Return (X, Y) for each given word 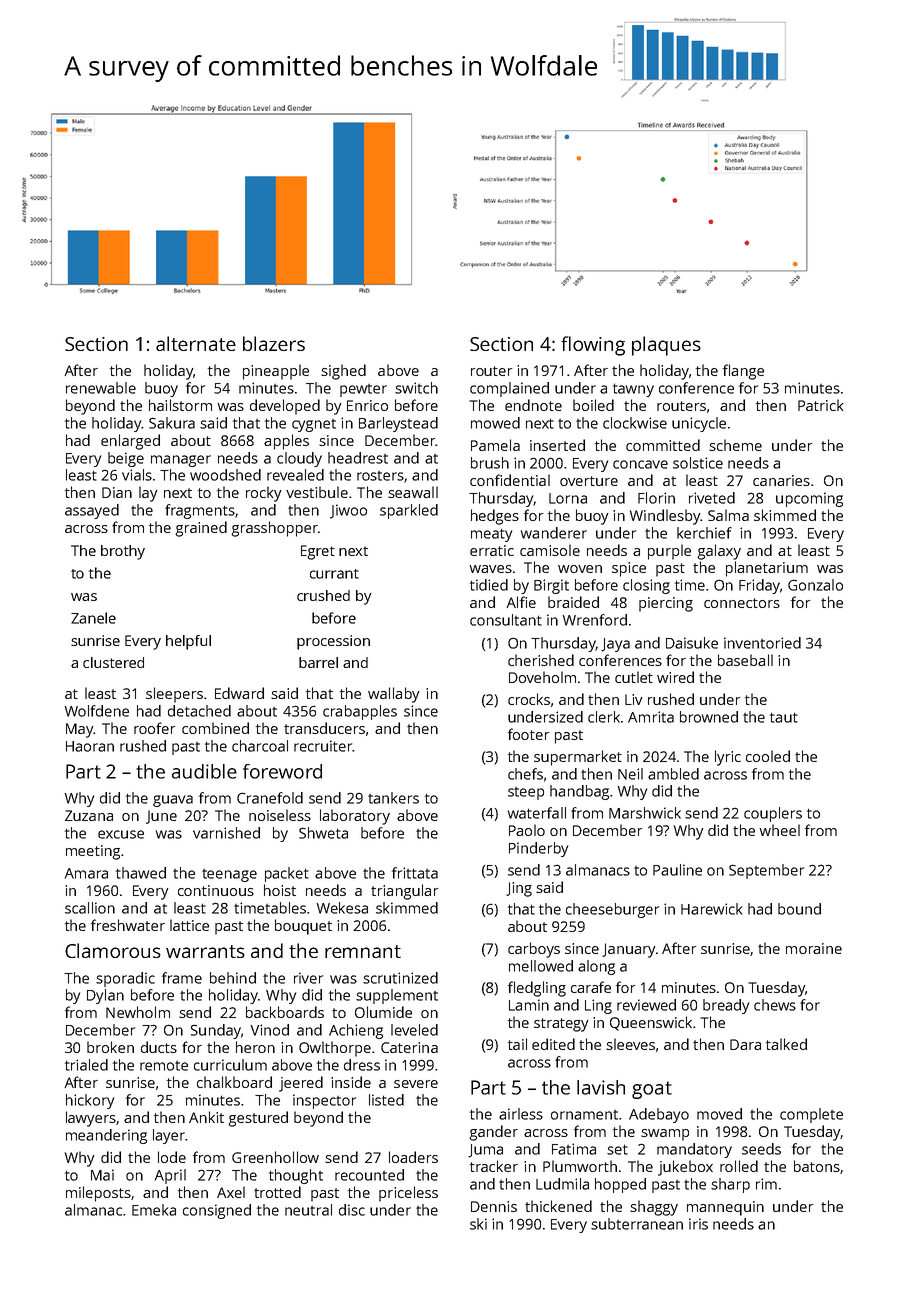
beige (126, 459)
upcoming (809, 499)
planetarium (767, 569)
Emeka (154, 1210)
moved (719, 1114)
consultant (506, 620)
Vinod (269, 1030)
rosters (380, 476)
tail (517, 1044)
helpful (188, 642)
